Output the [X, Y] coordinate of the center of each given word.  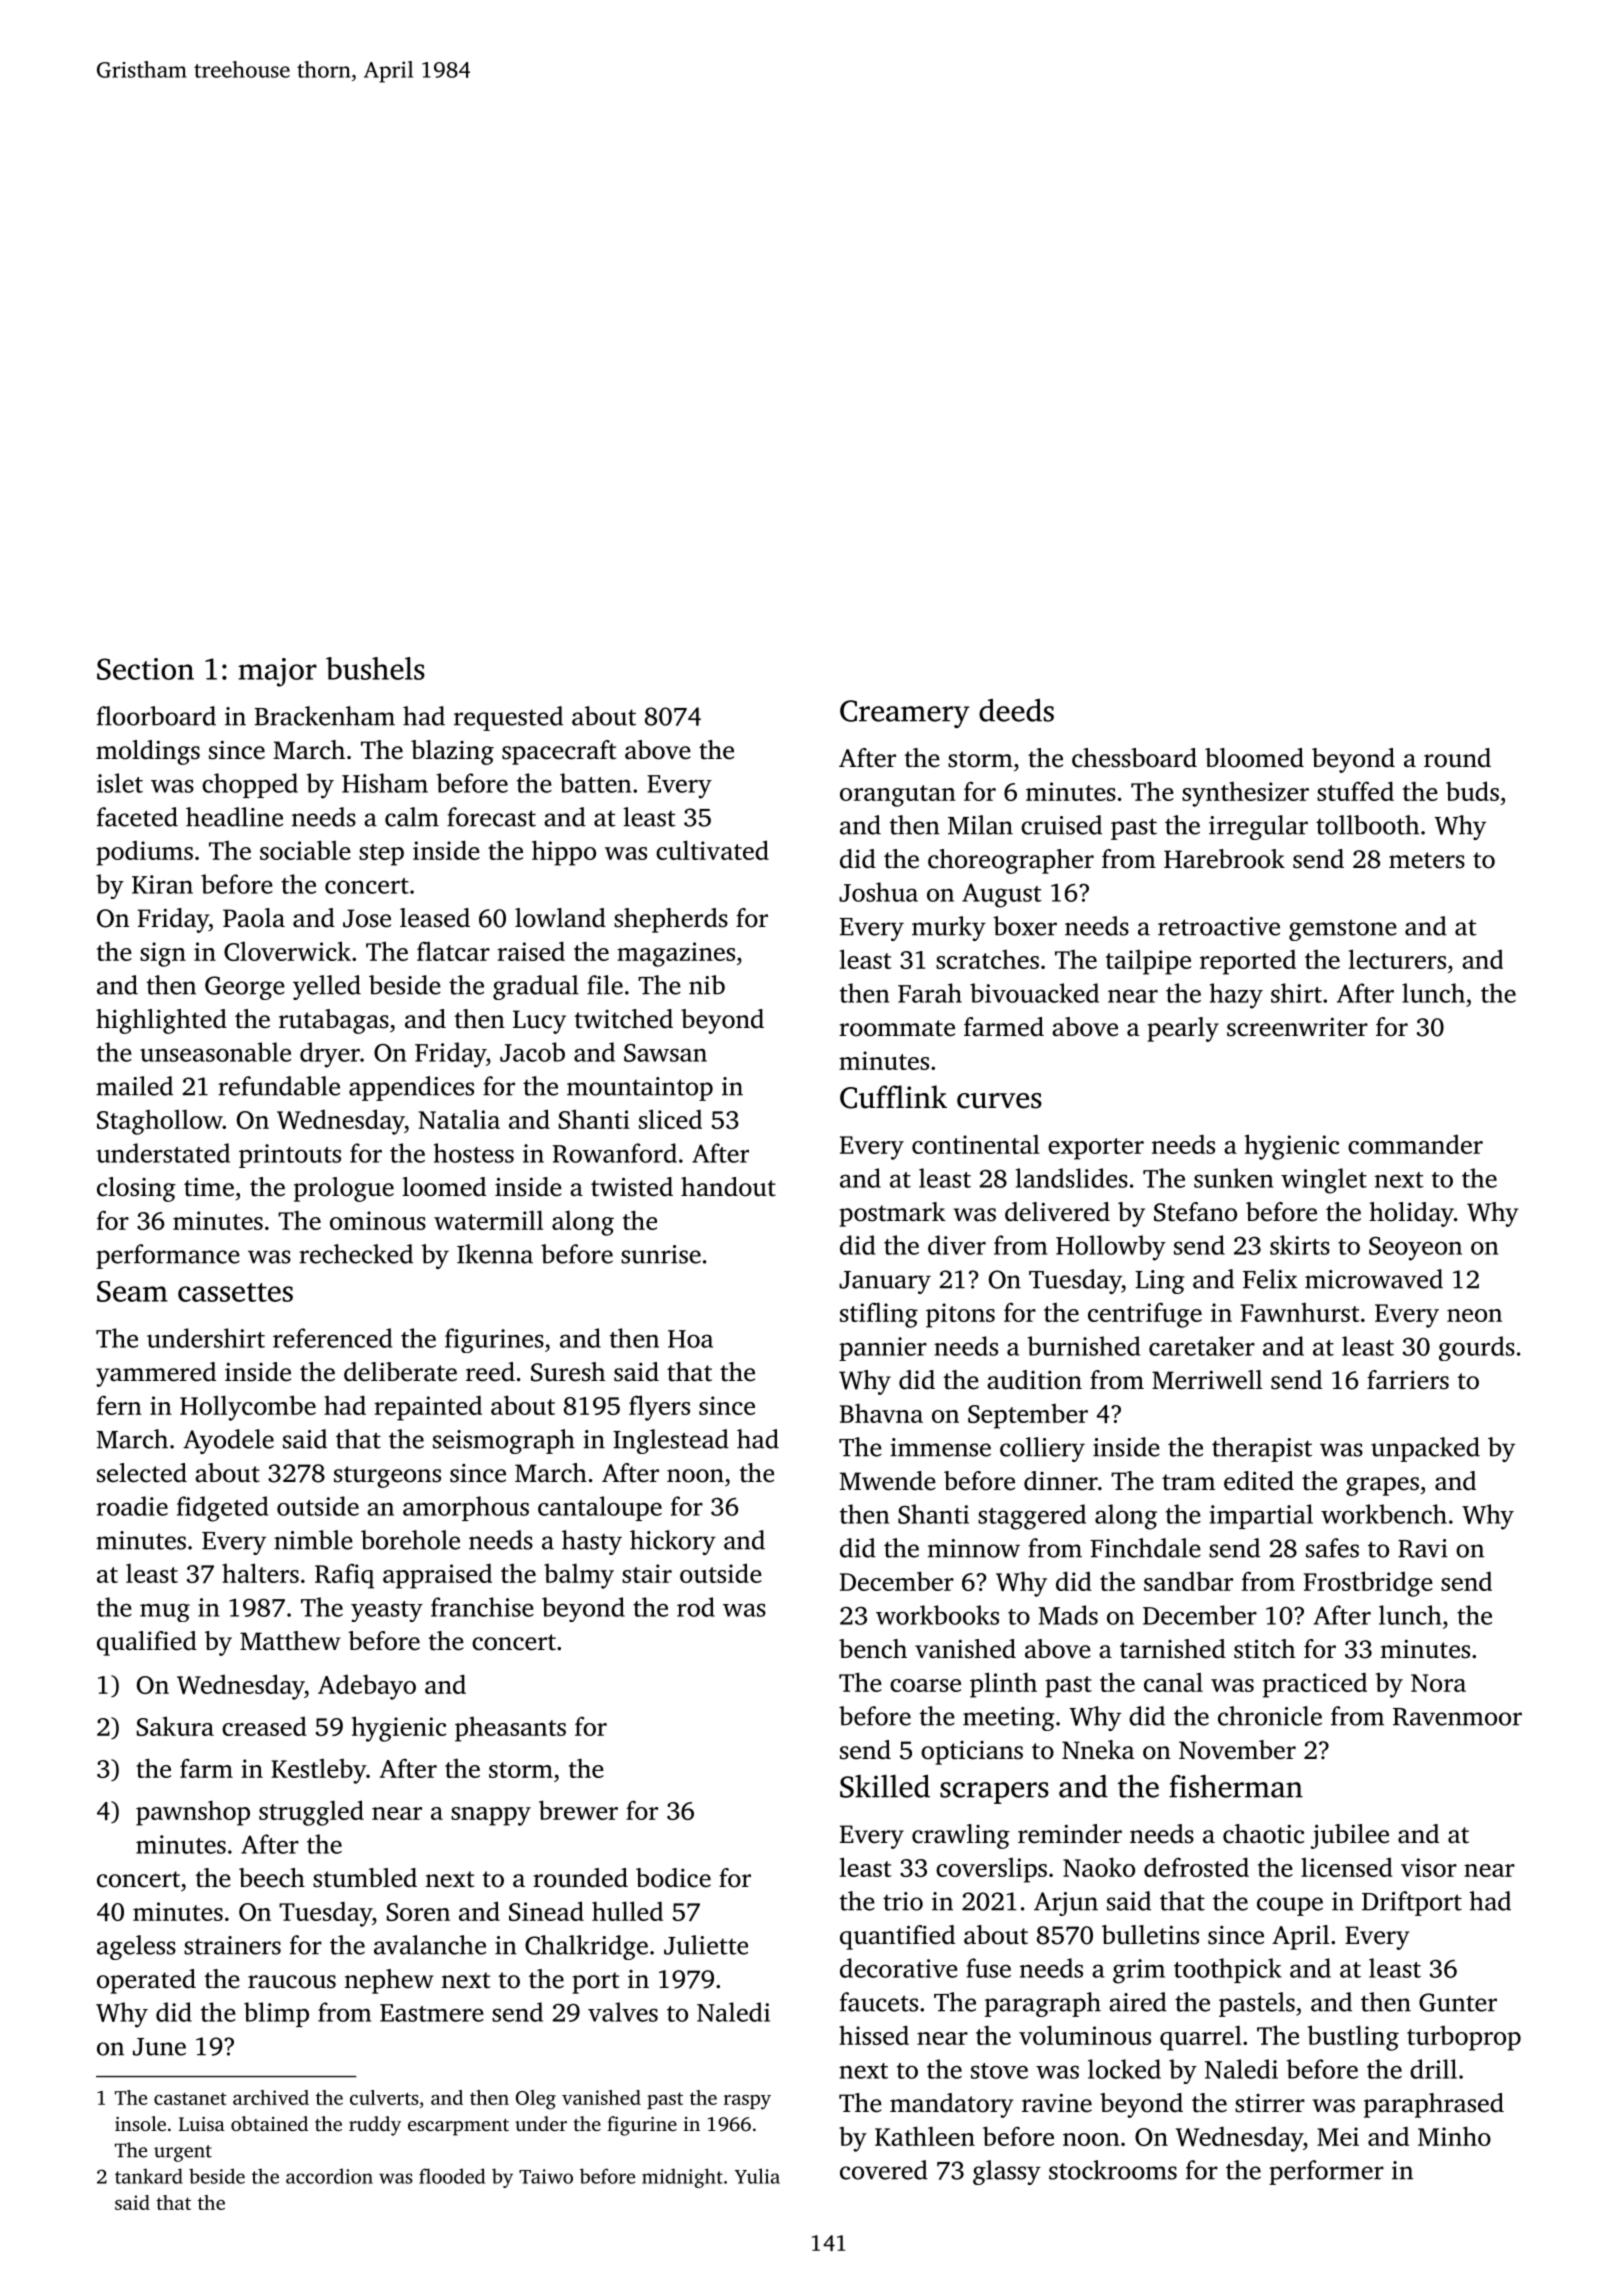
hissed [874, 2035]
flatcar [453, 951]
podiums [144, 853]
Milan [980, 825]
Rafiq [344, 1576]
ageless [136, 1947]
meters [1427, 860]
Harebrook [1224, 859]
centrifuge [1145, 1315]
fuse [988, 1968]
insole [140, 2123]
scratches [987, 959]
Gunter [1458, 2002]
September [1028, 1416]
